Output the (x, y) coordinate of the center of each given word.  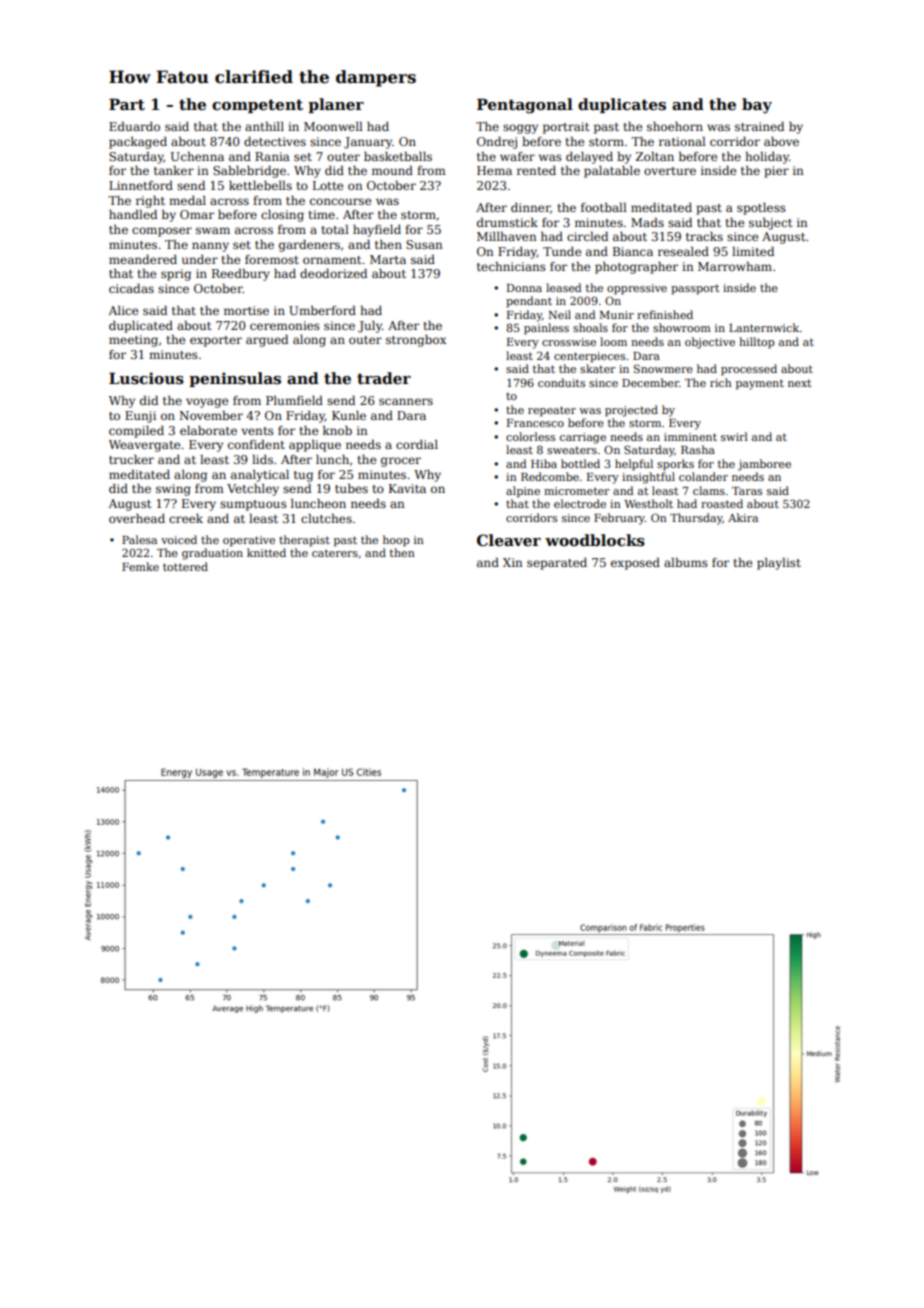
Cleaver (509, 540)
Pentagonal (525, 106)
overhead (137, 518)
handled (133, 214)
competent (257, 106)
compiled (136, 432)
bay (757, 106)
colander (703, 476)
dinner (530, 207)
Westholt (648, 503)
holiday (767, 158)
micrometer (577, 491)
